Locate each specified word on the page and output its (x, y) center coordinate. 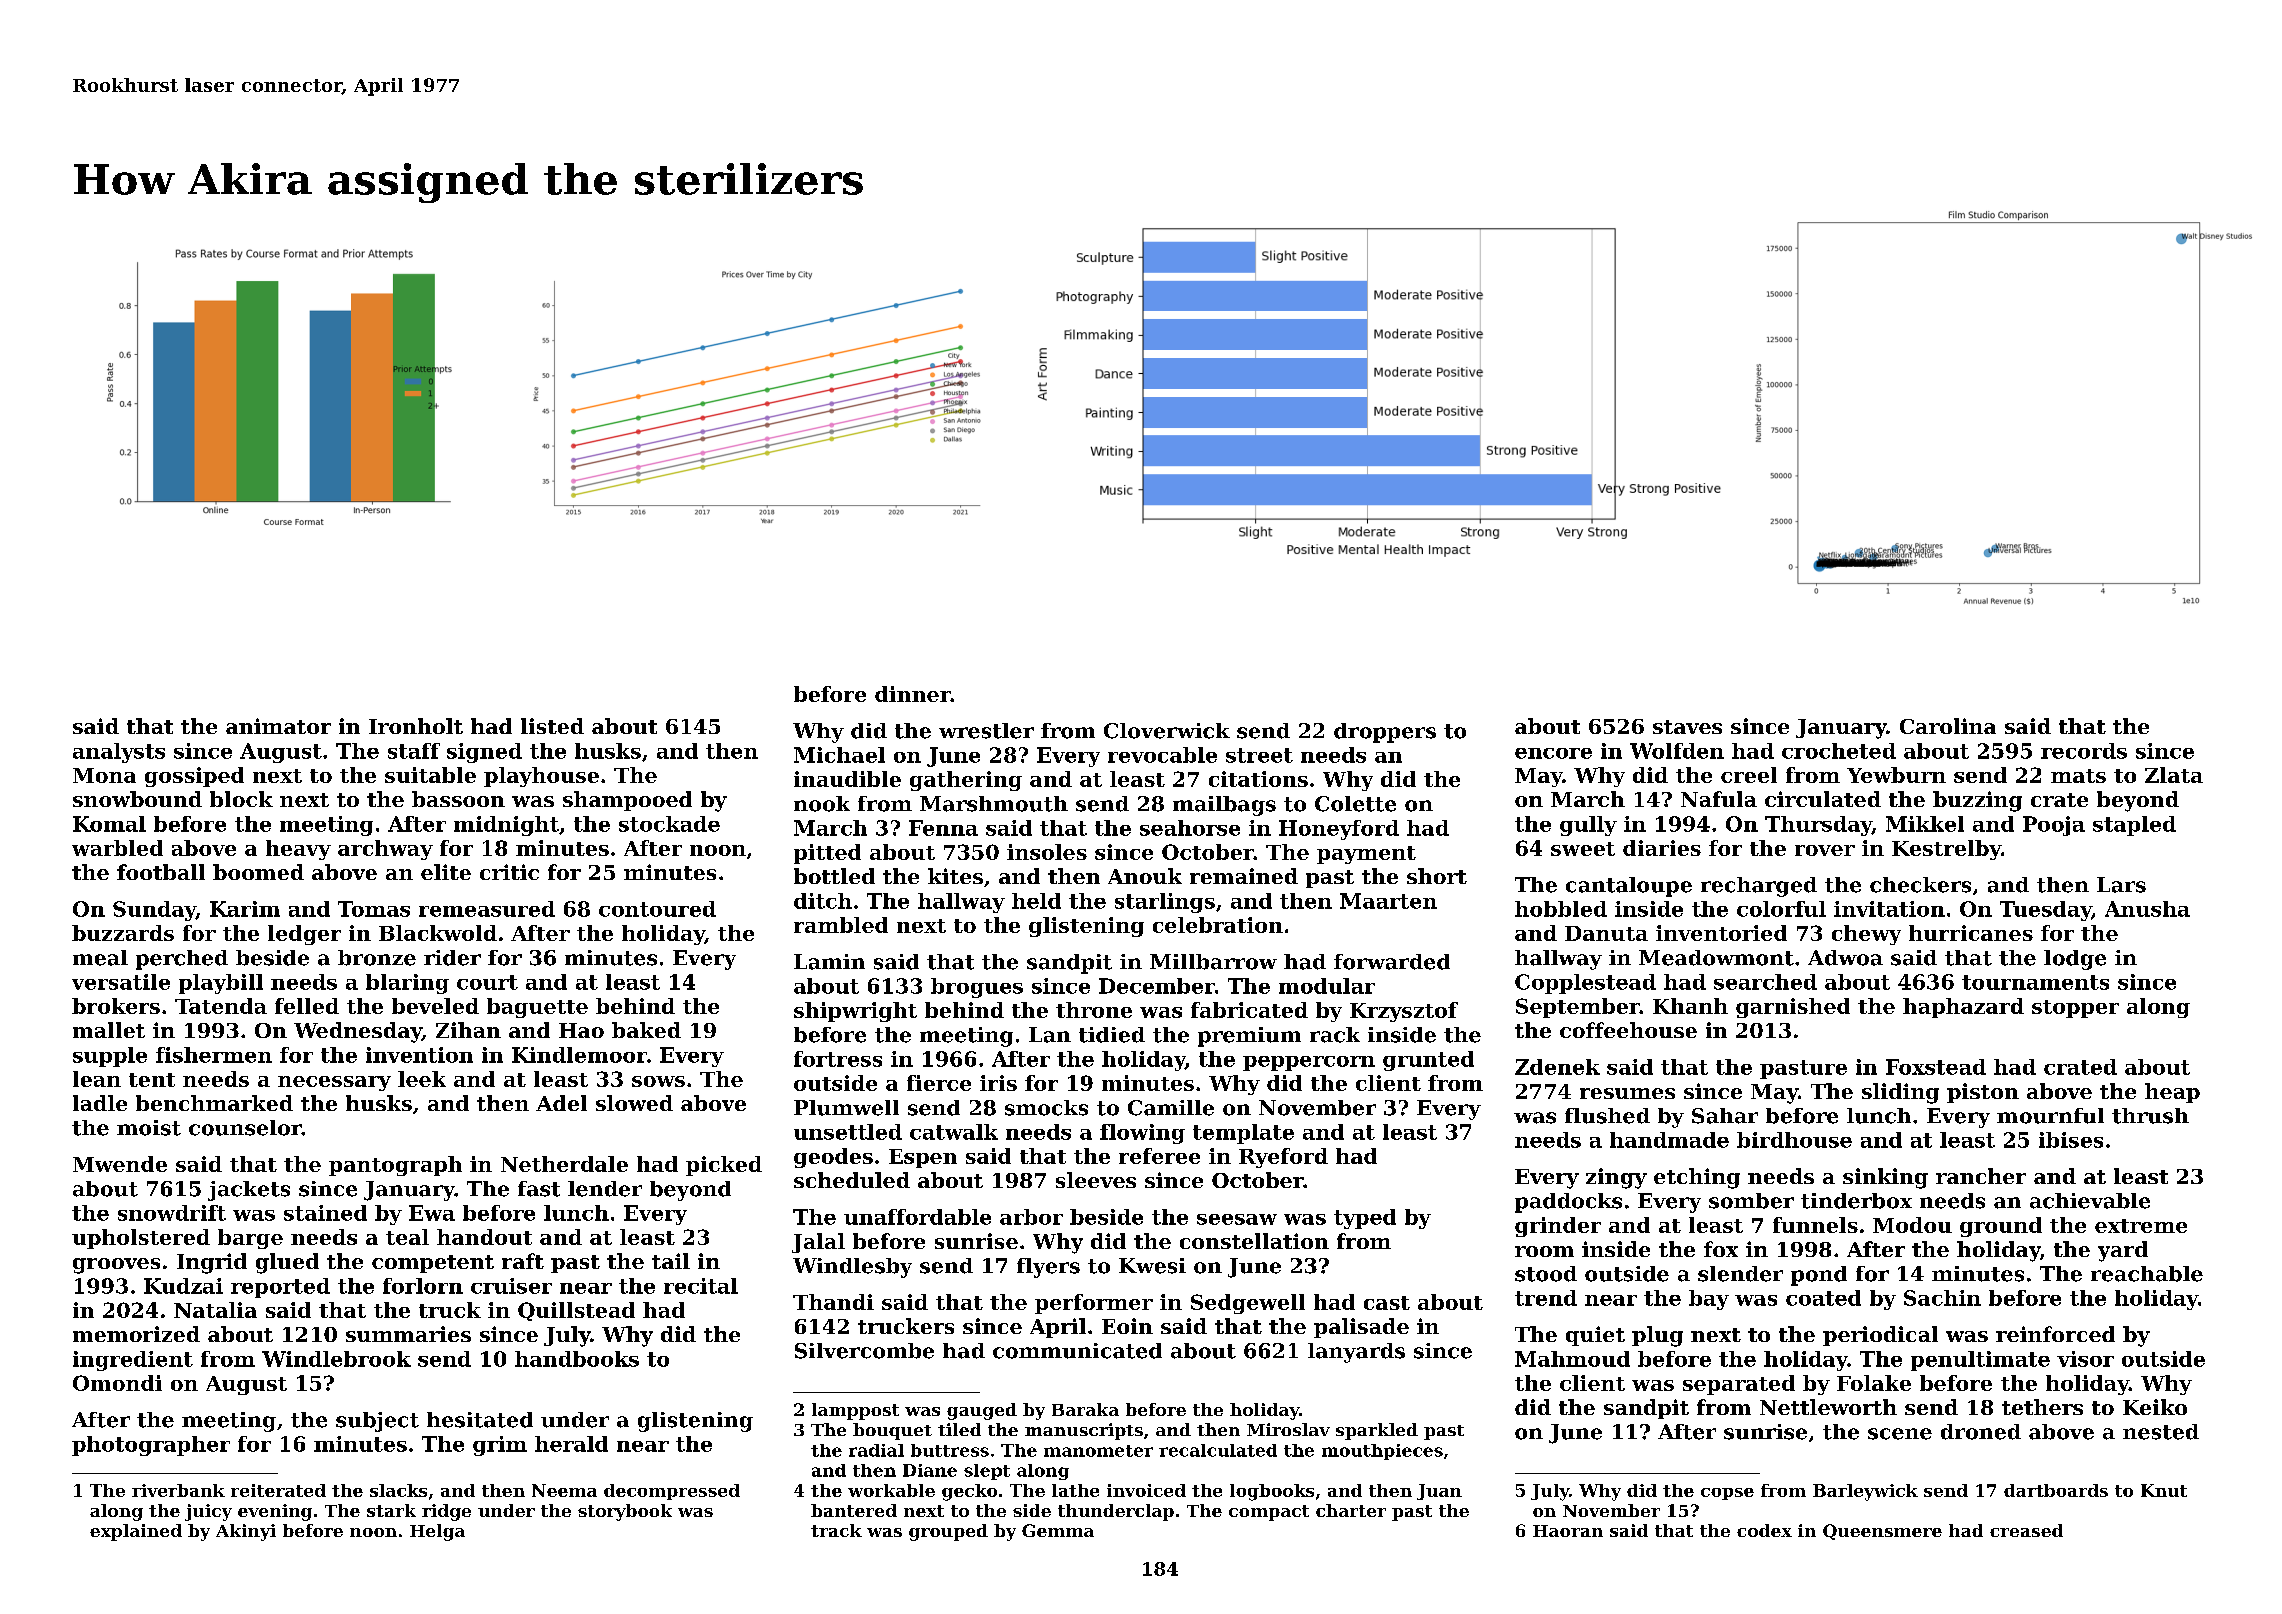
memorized (136, 1334)
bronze (377, 958)
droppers (1385, 733)
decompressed (672, 1492)
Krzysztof (1404, 1012)
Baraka (1085, 1409)
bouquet (892, 1431)
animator (278, 726)
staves (1687, 727)
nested (2161, 1432)
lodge (2075, 960)
